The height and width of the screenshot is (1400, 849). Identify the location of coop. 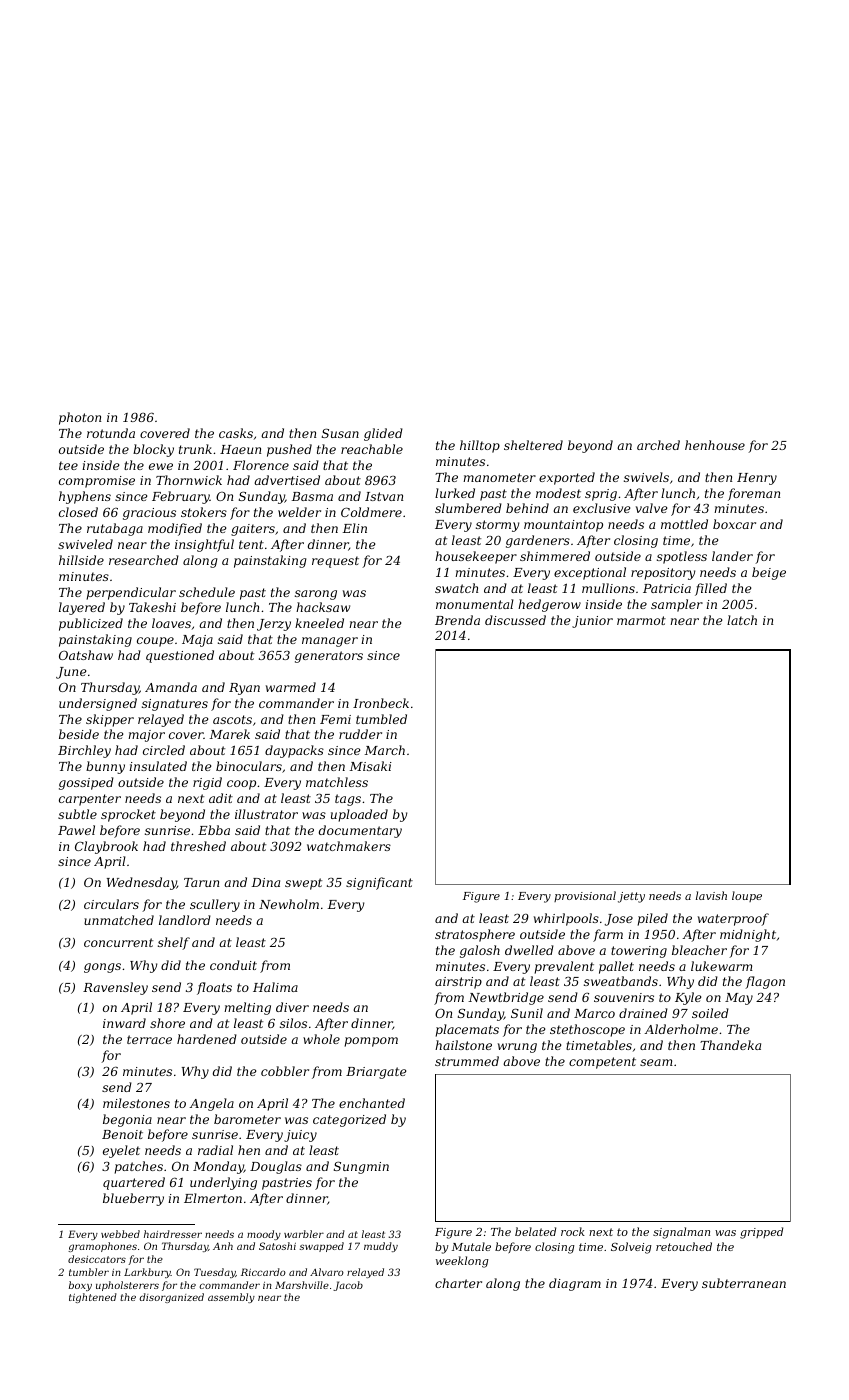
(241, 785).
